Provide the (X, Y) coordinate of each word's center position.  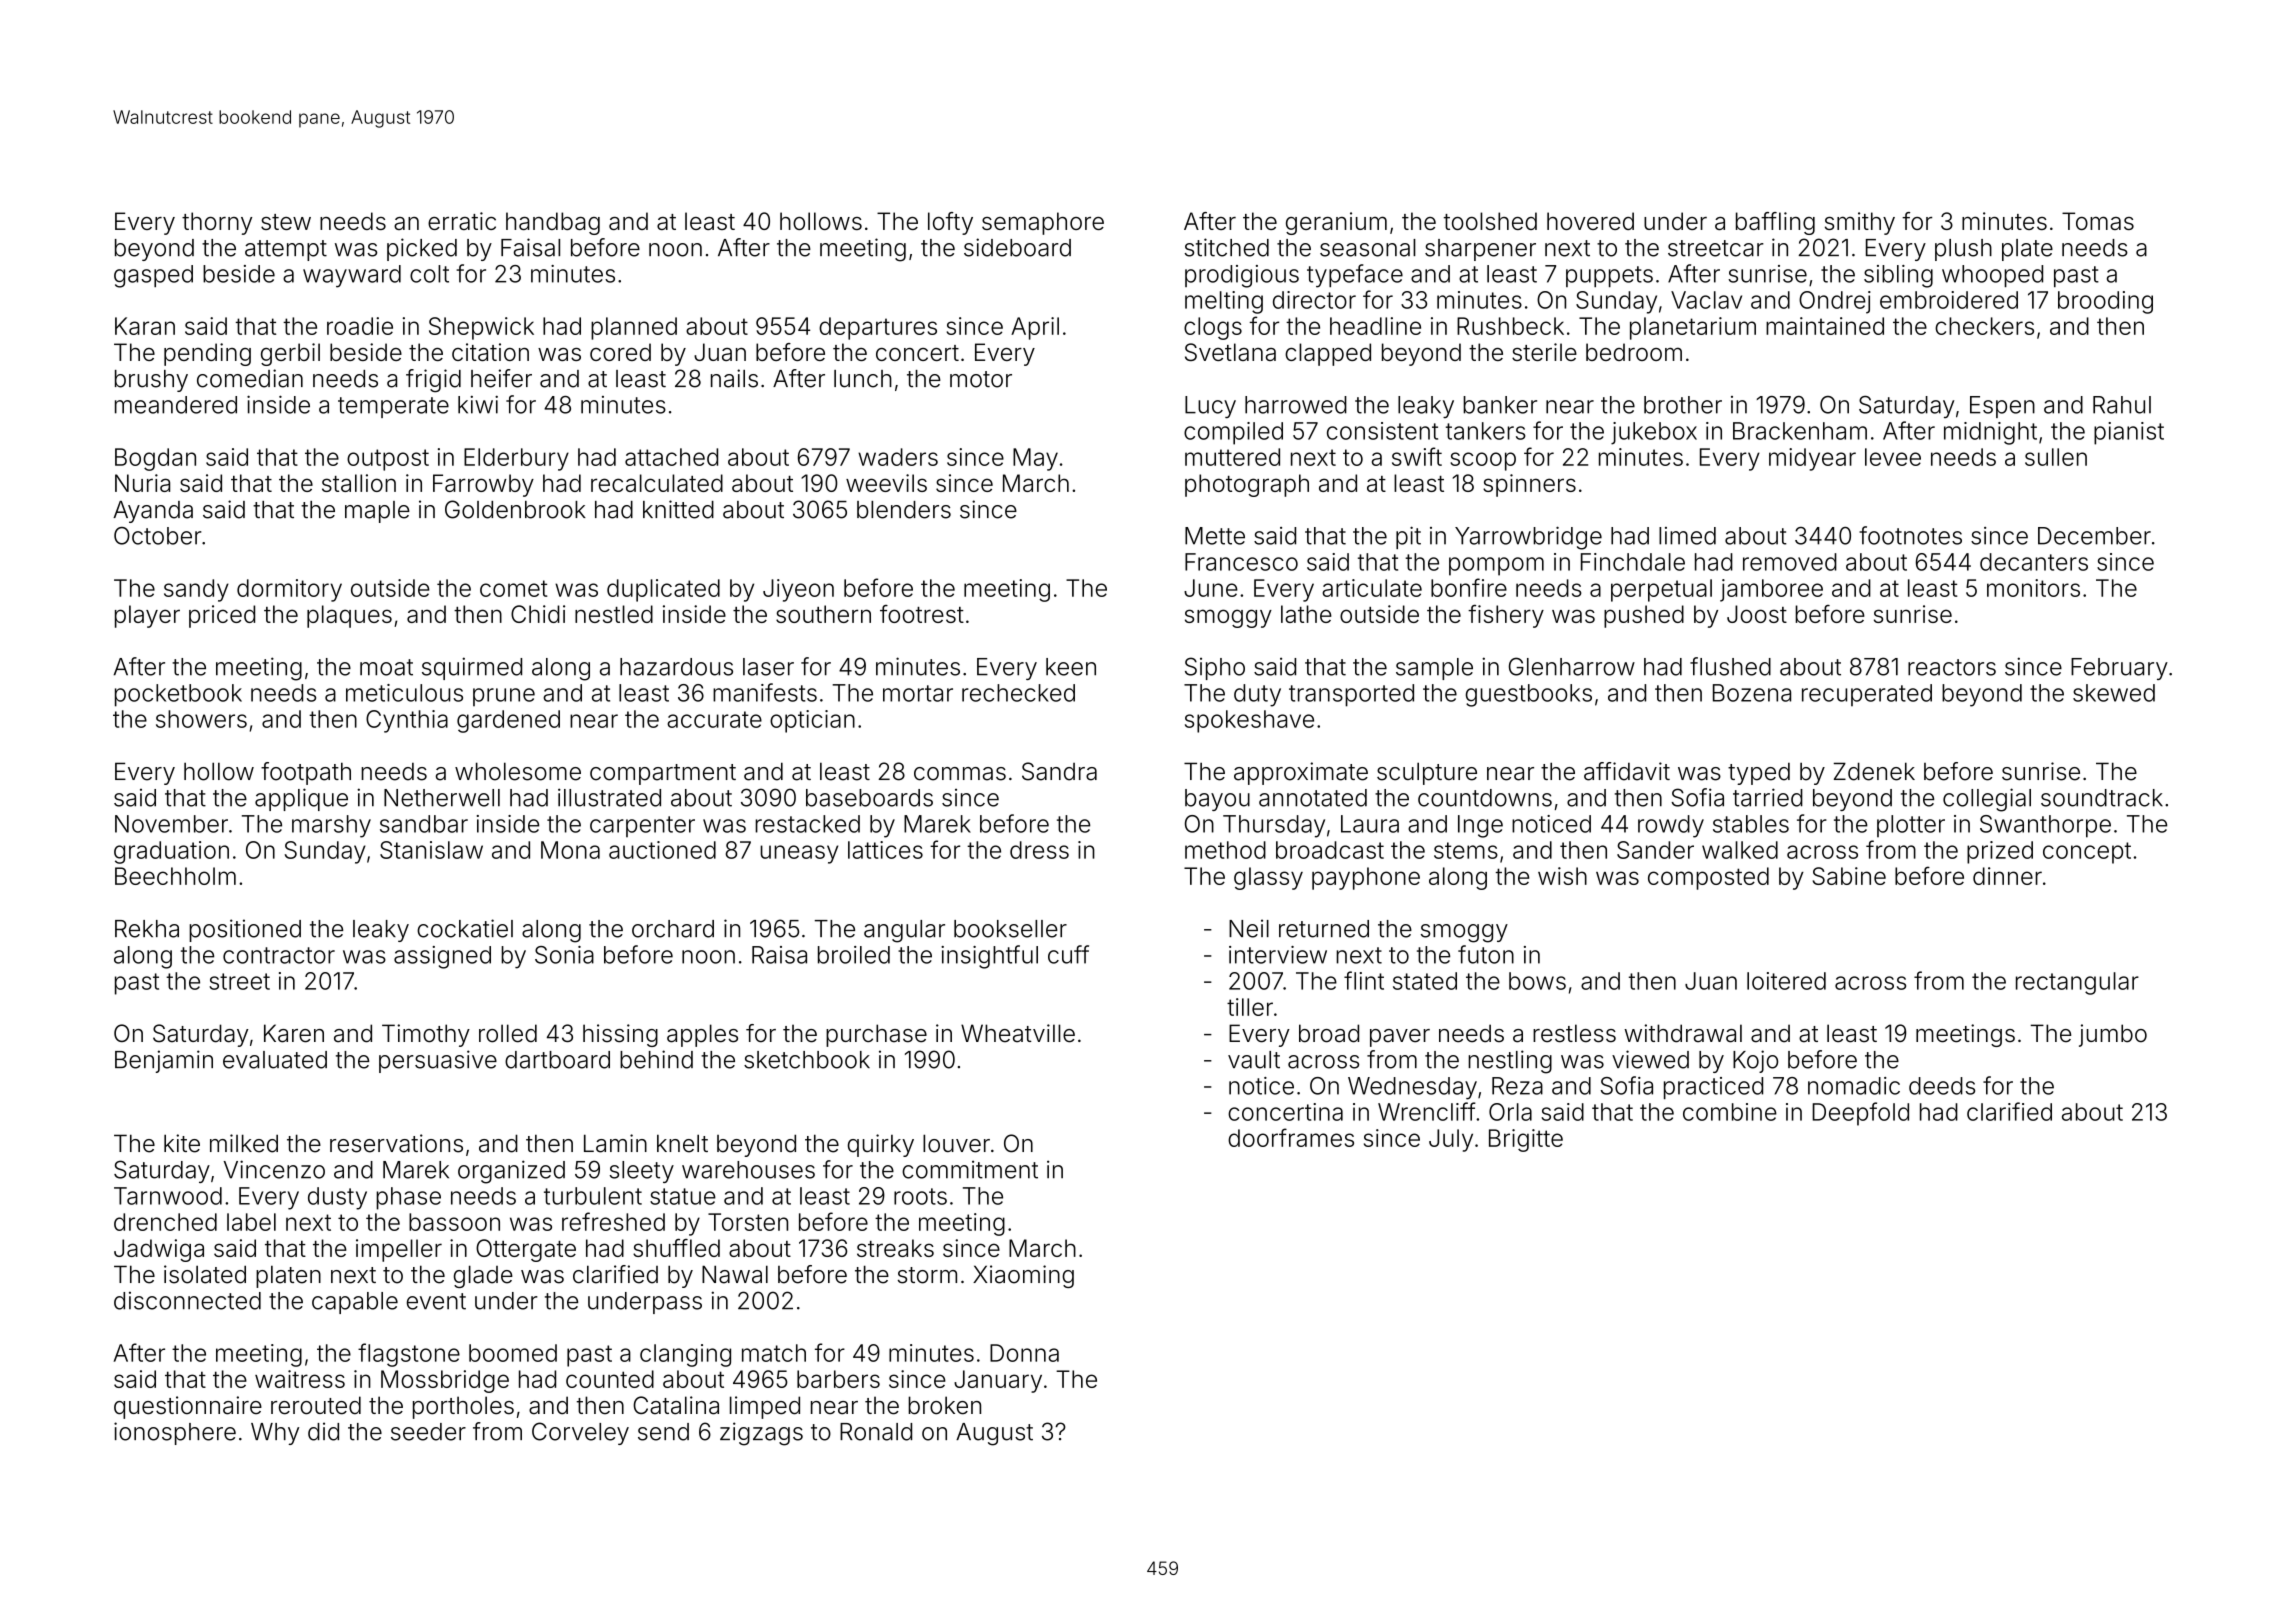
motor (981, 379)
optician (812, 721)
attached (671, 457)
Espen (2002, 407)
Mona (570, 850)
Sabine (1849, 876)
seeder (428, 1432)
